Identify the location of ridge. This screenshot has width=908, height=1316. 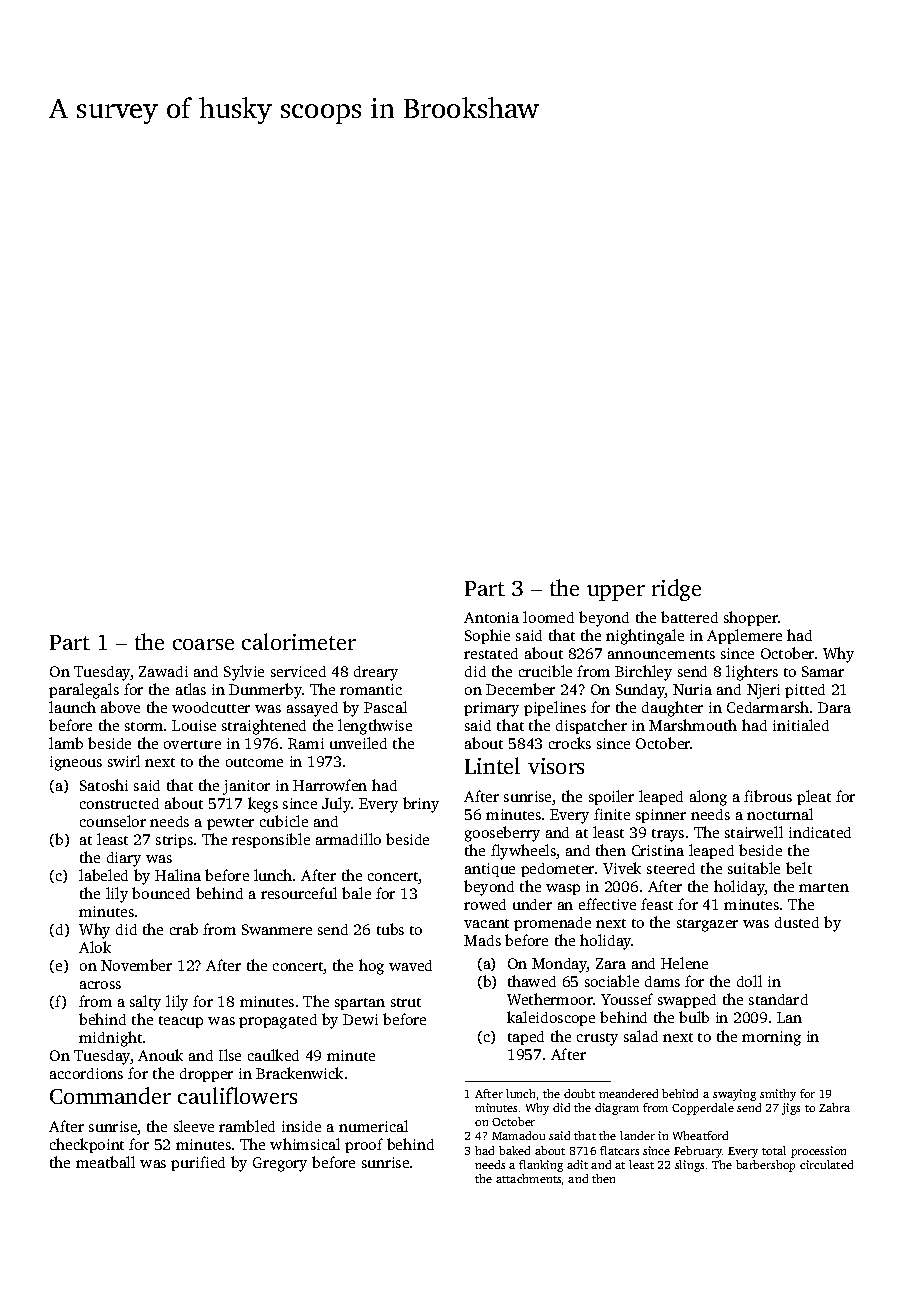
(676, 590).
